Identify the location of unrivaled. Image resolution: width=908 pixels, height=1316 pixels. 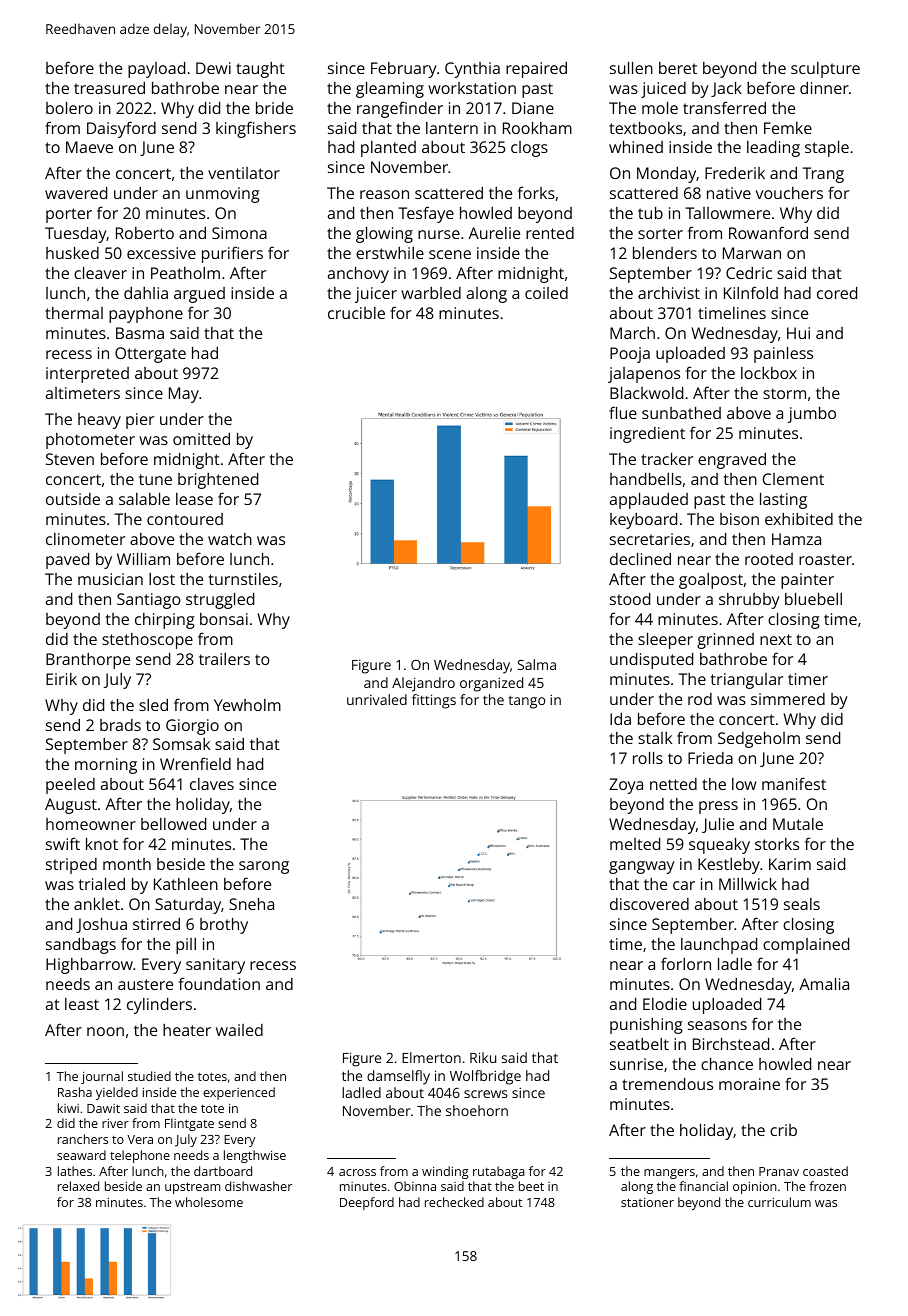
(377, 699).
